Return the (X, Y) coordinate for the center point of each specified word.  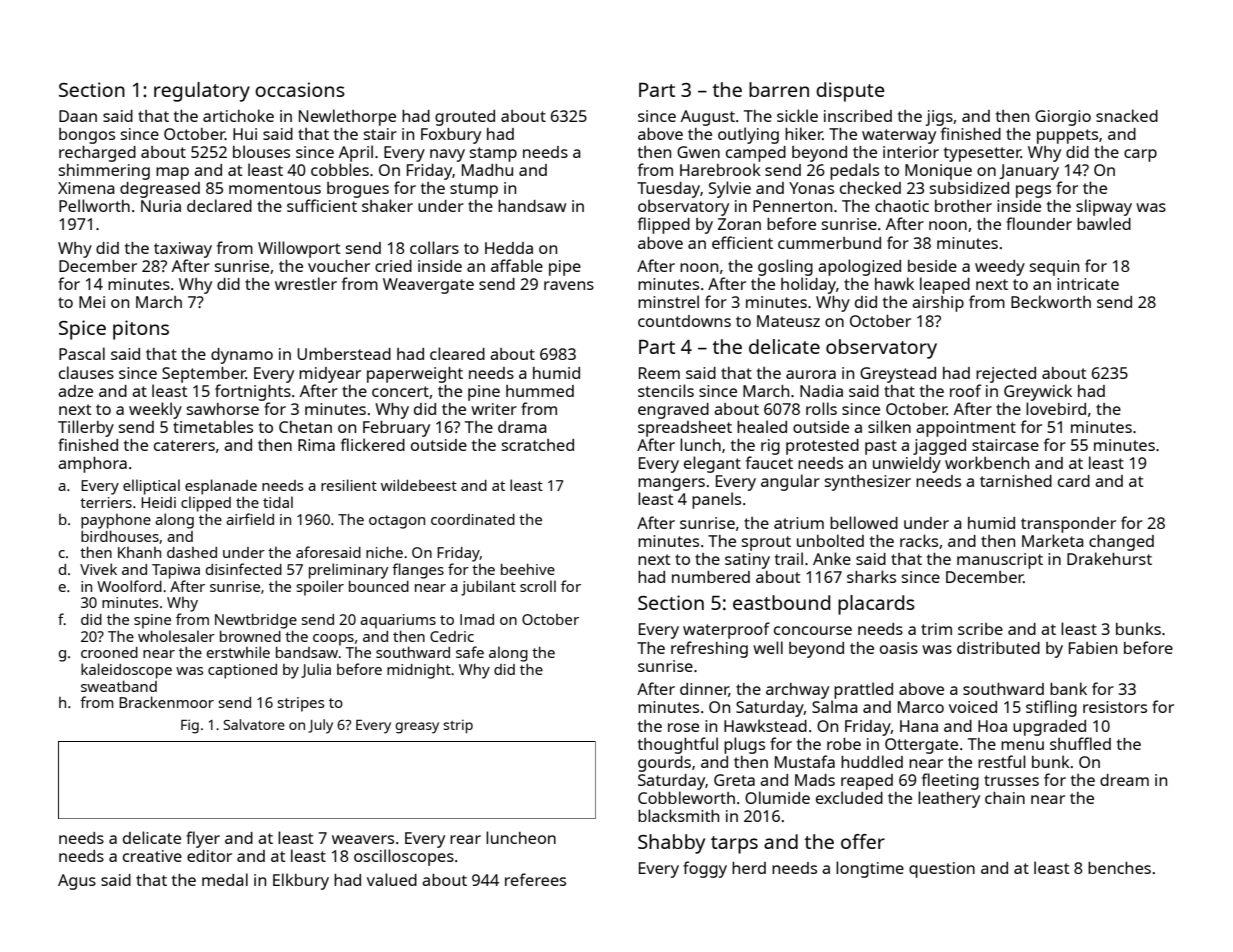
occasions (300, 89)
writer (494, 409)
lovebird (1056, 408)
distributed (998, 648)
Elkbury (301, 881)
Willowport (299, 249)
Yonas (811, 188)
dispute (850, 92)
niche (384, 552)
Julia (316, 670)
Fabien (1093, 648)
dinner (704, 690)
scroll (538, 586)
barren (779, 89)
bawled (1104, 223)
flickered (373, 444)
